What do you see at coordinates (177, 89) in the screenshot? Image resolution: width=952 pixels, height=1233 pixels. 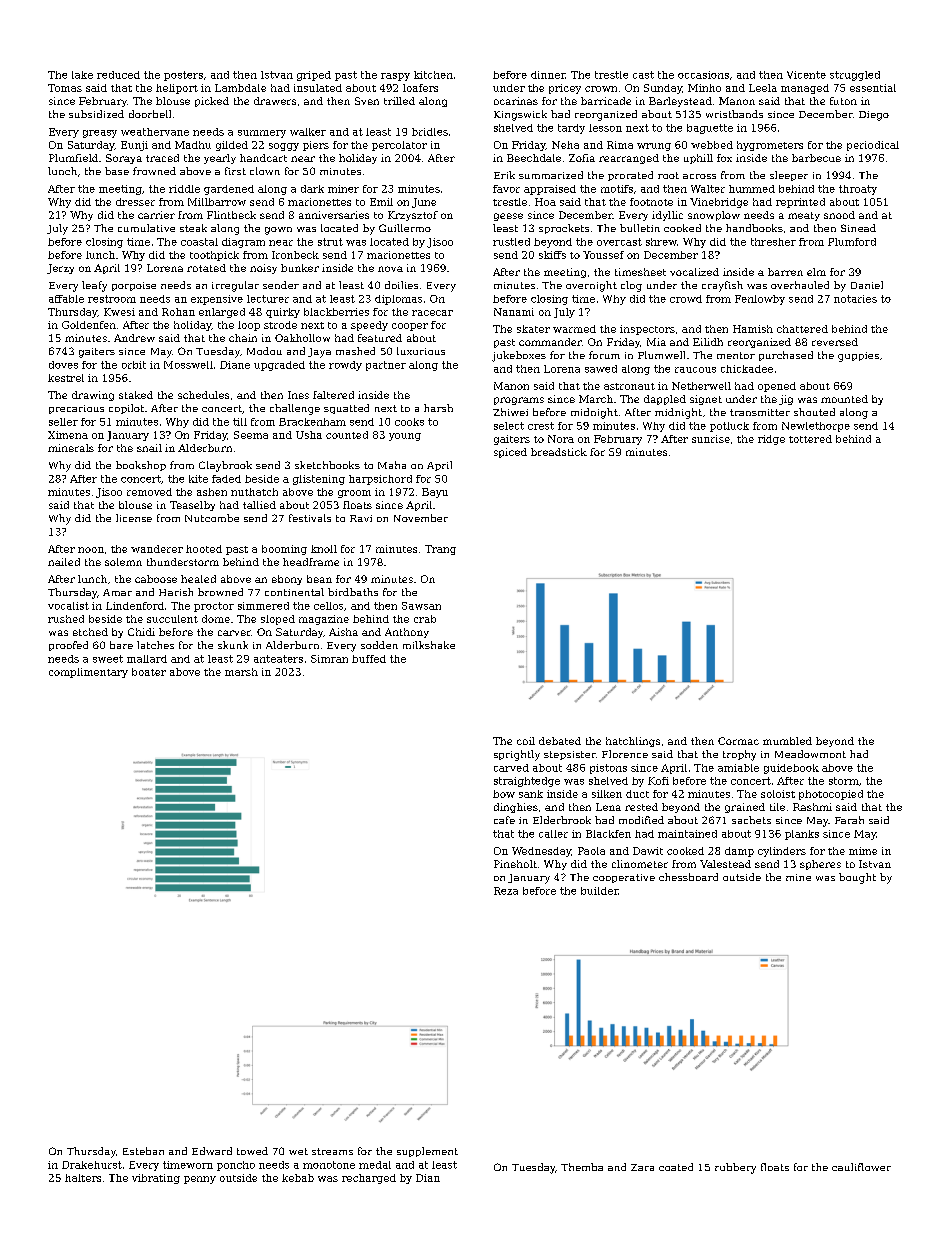 I see `heliport` at bounding box center [177, 89].
